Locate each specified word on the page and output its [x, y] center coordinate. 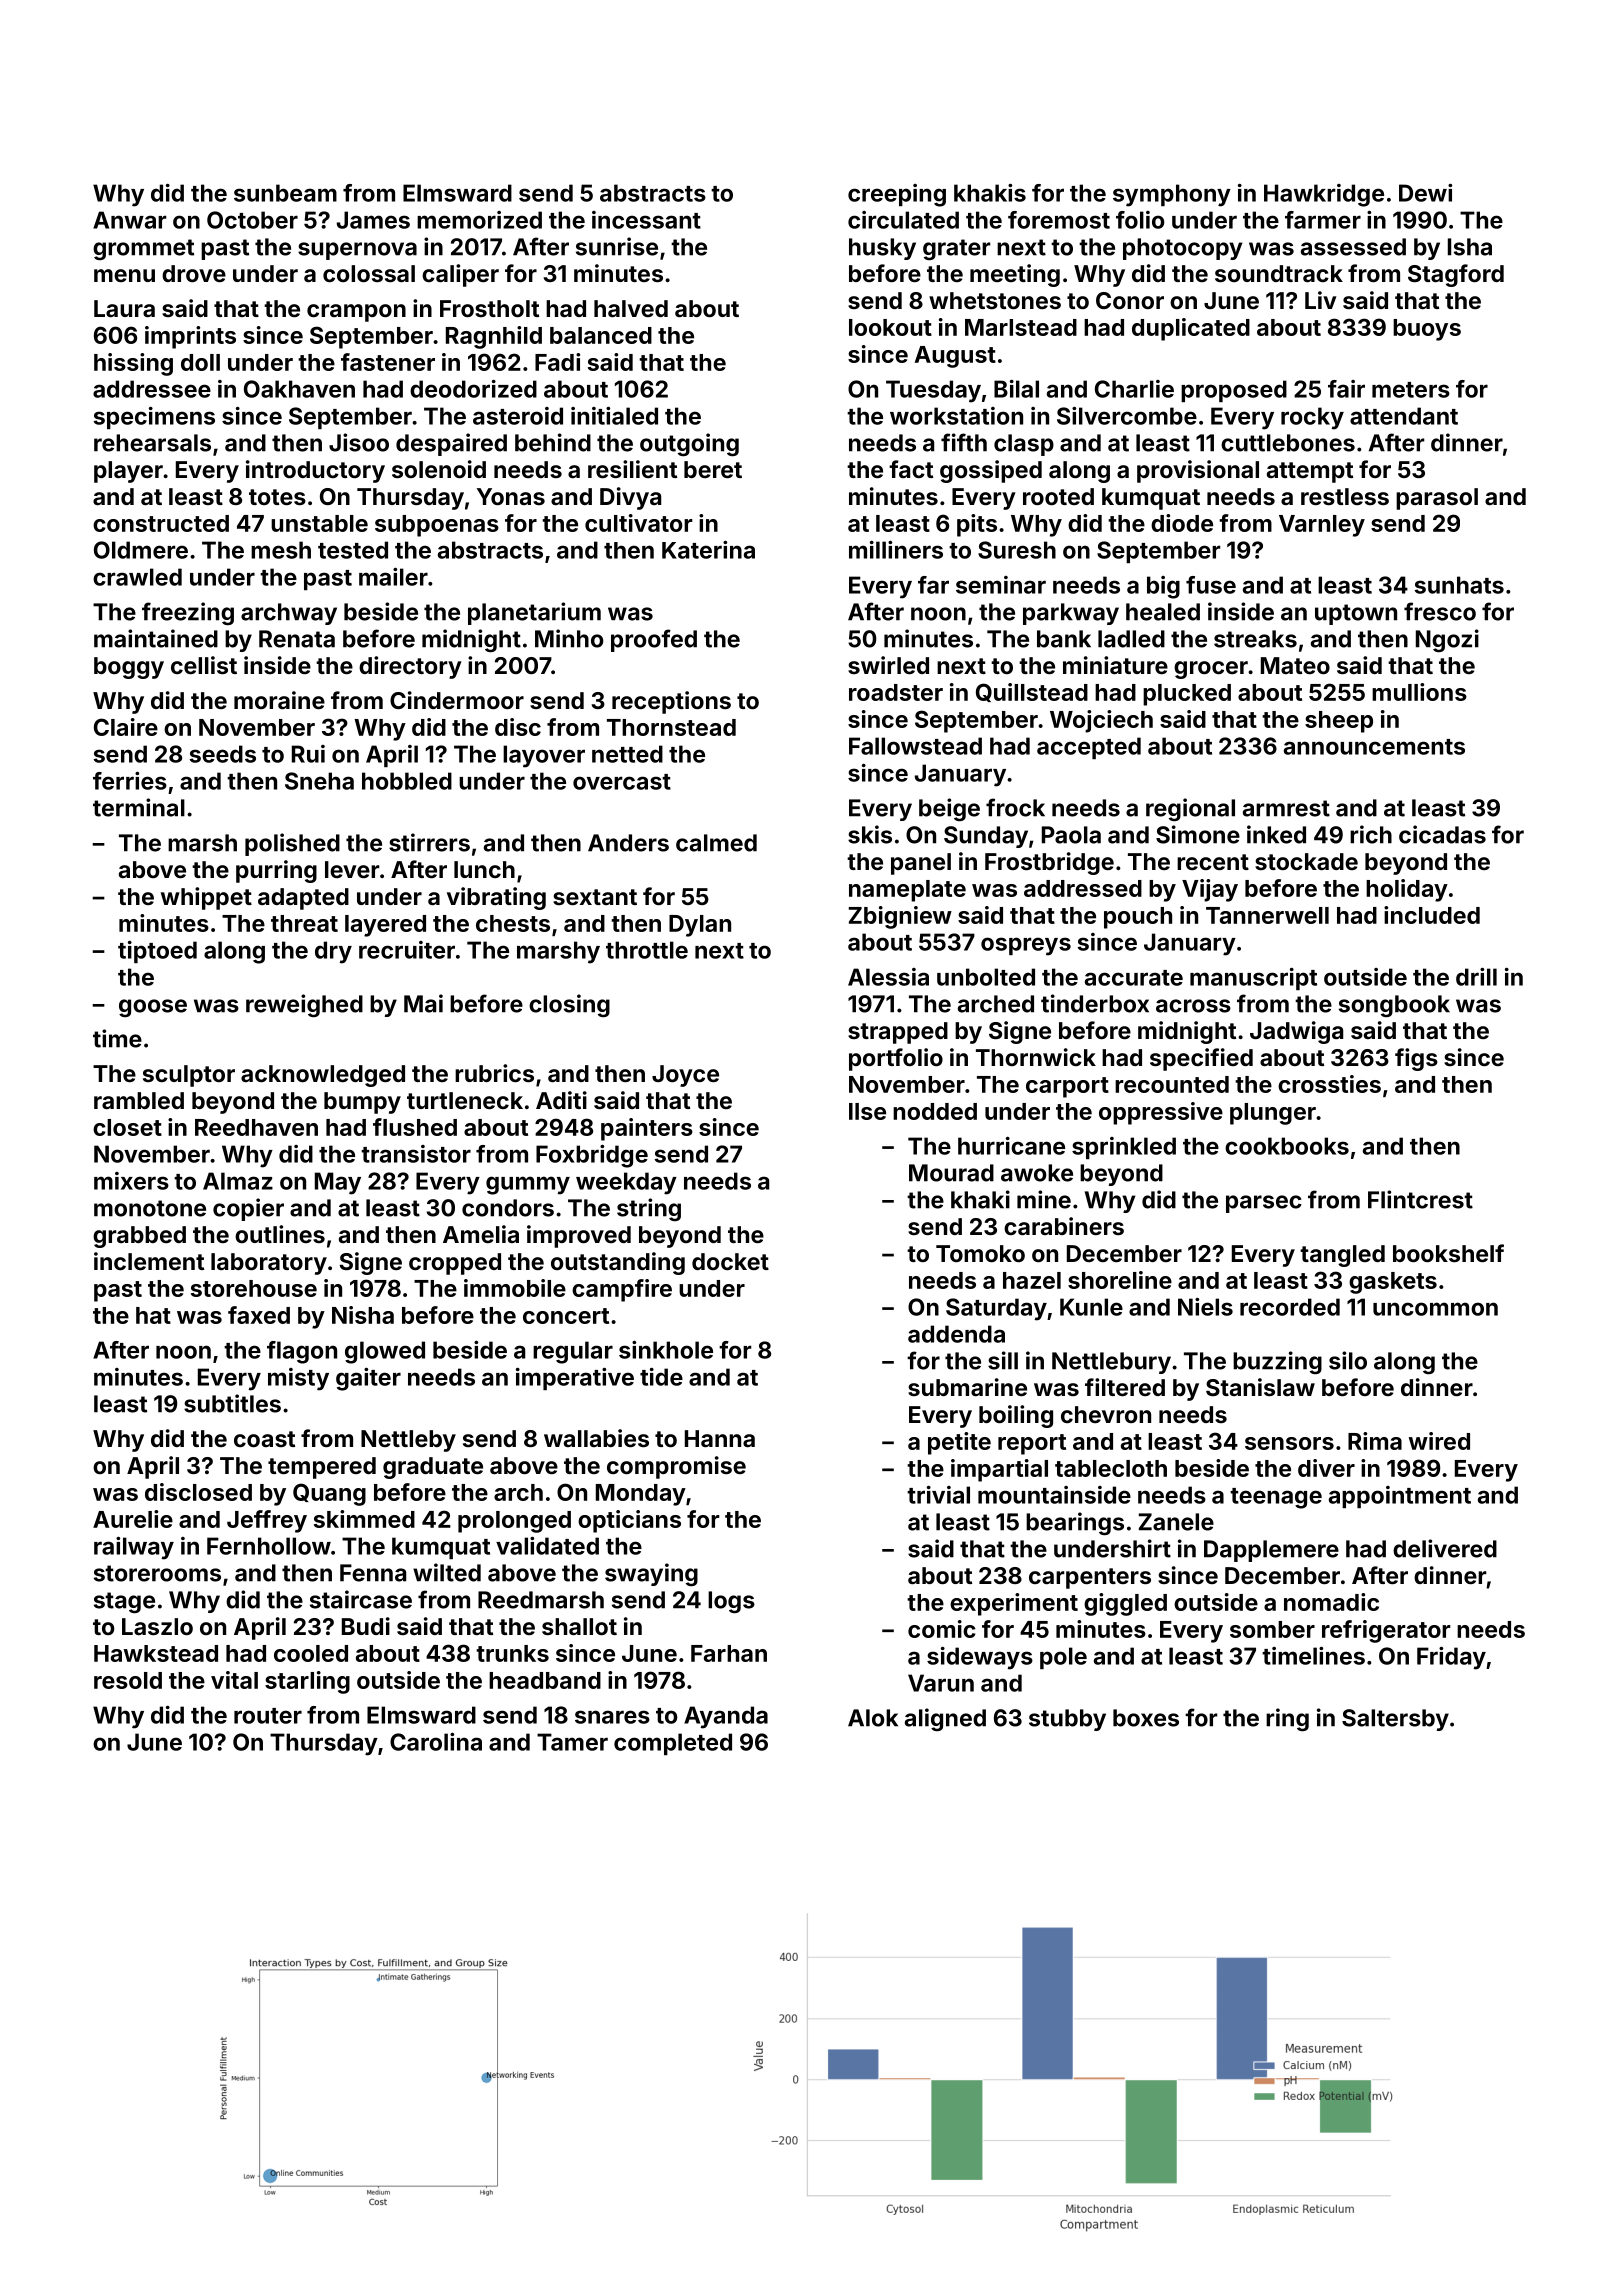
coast [264, 1439]
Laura [124, 308]
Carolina [436, 1742]
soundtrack [1279, 273]
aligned [945, 1719]
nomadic [1331, 1602]
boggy [129, 668]
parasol [1437, 499]
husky [882, 249]
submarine [967, 1387]
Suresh [1017, 550]
